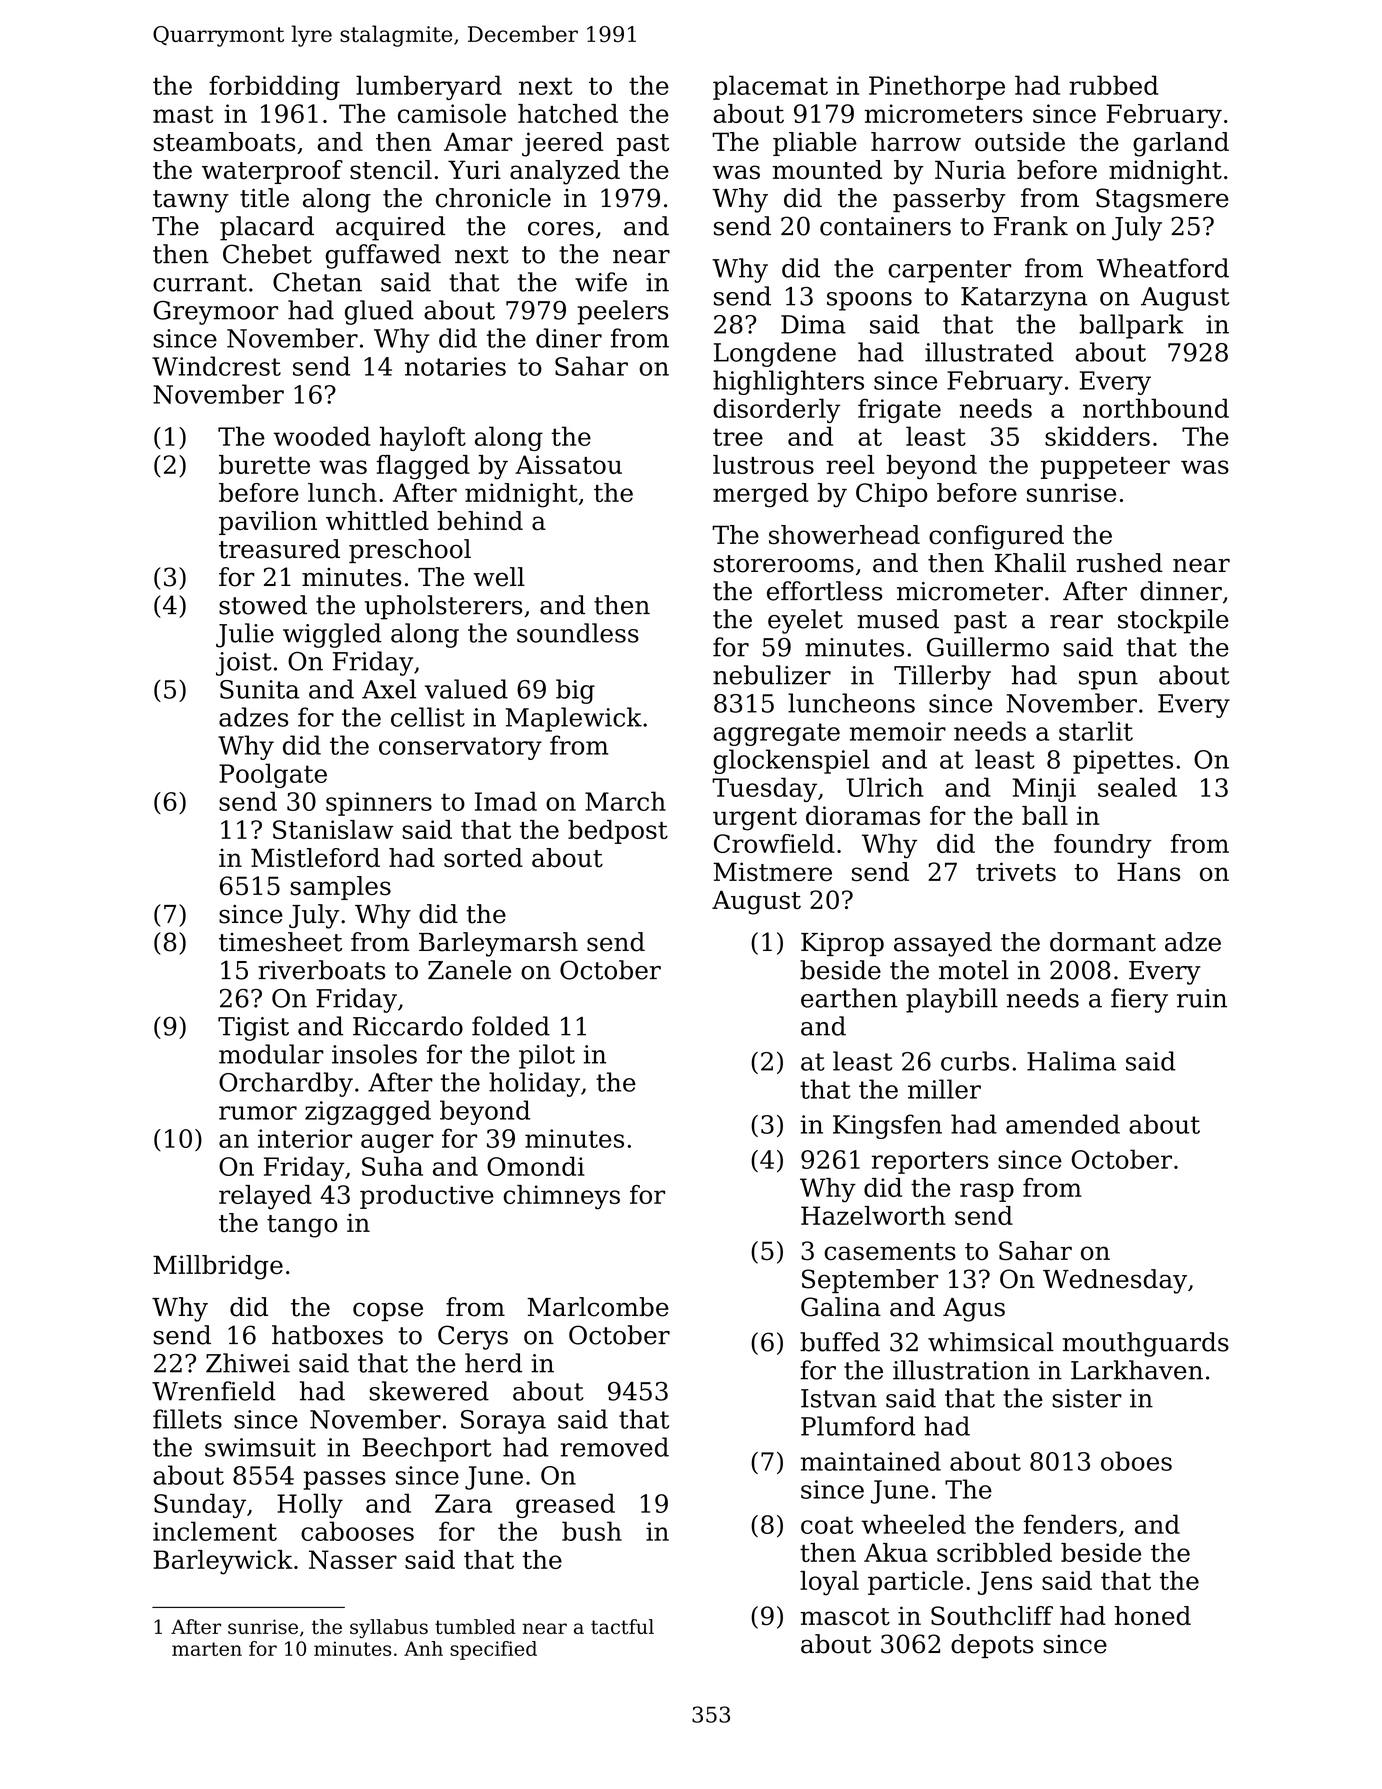  I want to click on Jens, so click(1005, 1583).
